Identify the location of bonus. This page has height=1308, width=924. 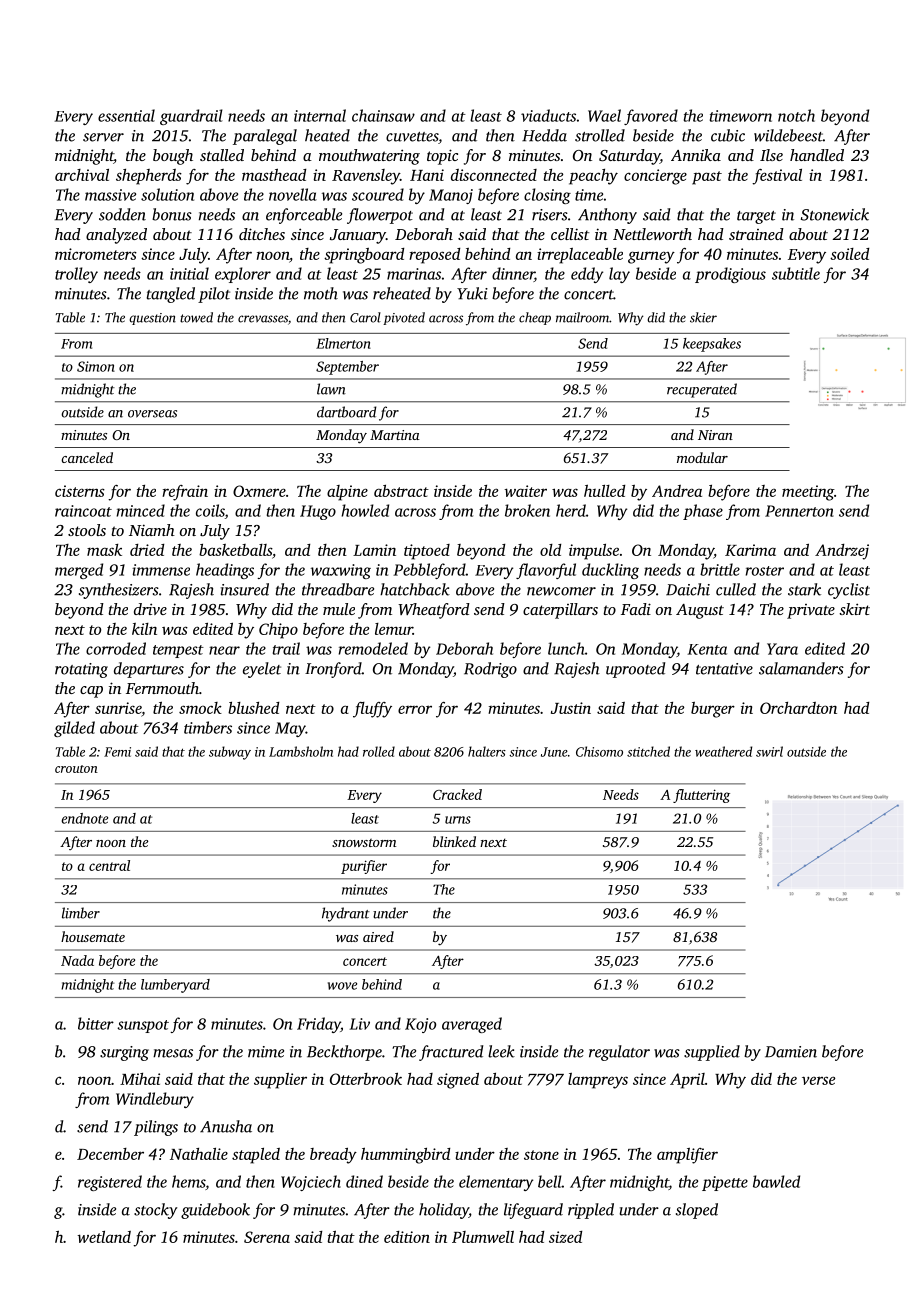
(172, 214).
